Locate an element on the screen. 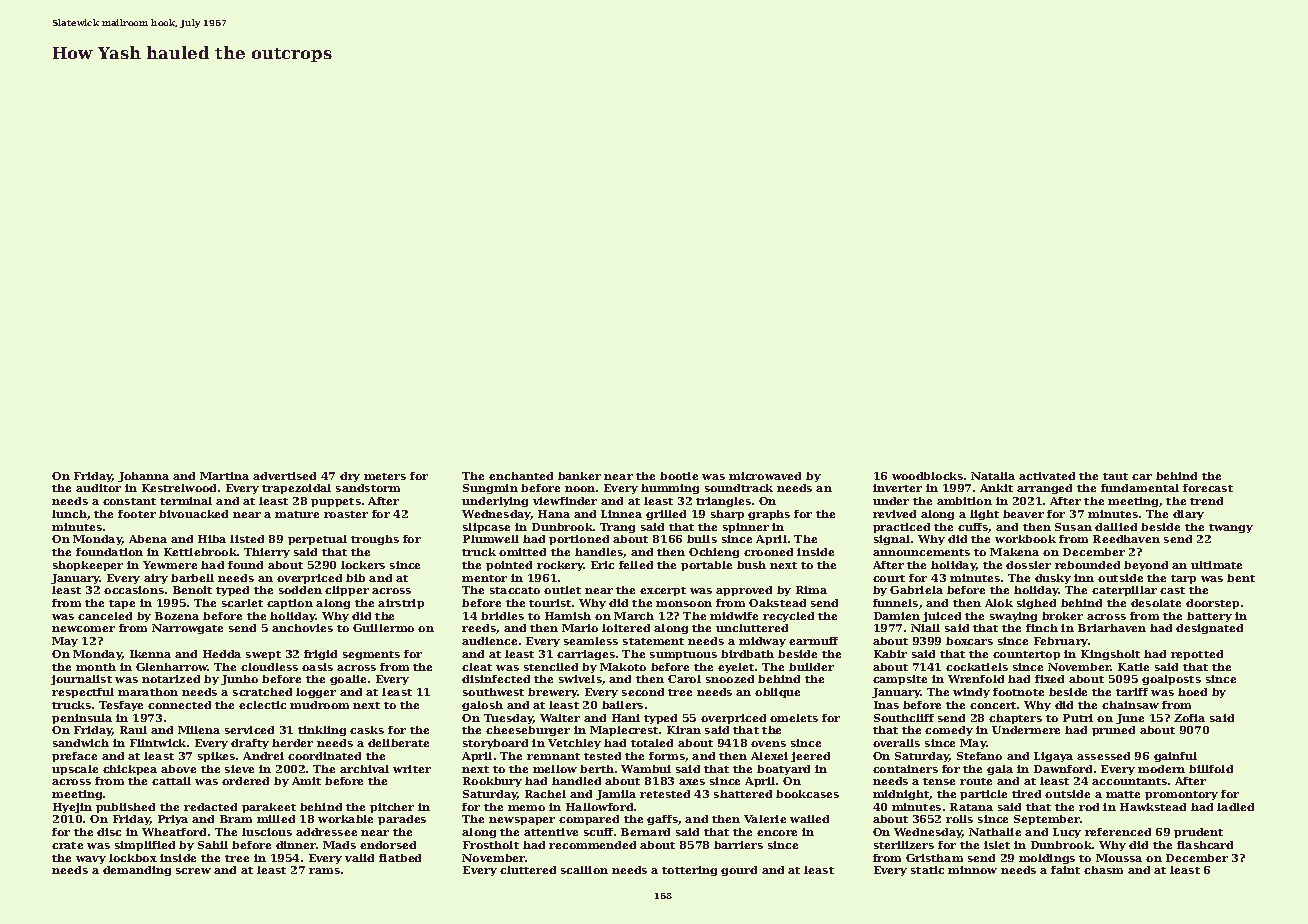 Image resolution: width=1308 pixels, height=924 pixels. dossier is located at coordinates (1028, 565).
